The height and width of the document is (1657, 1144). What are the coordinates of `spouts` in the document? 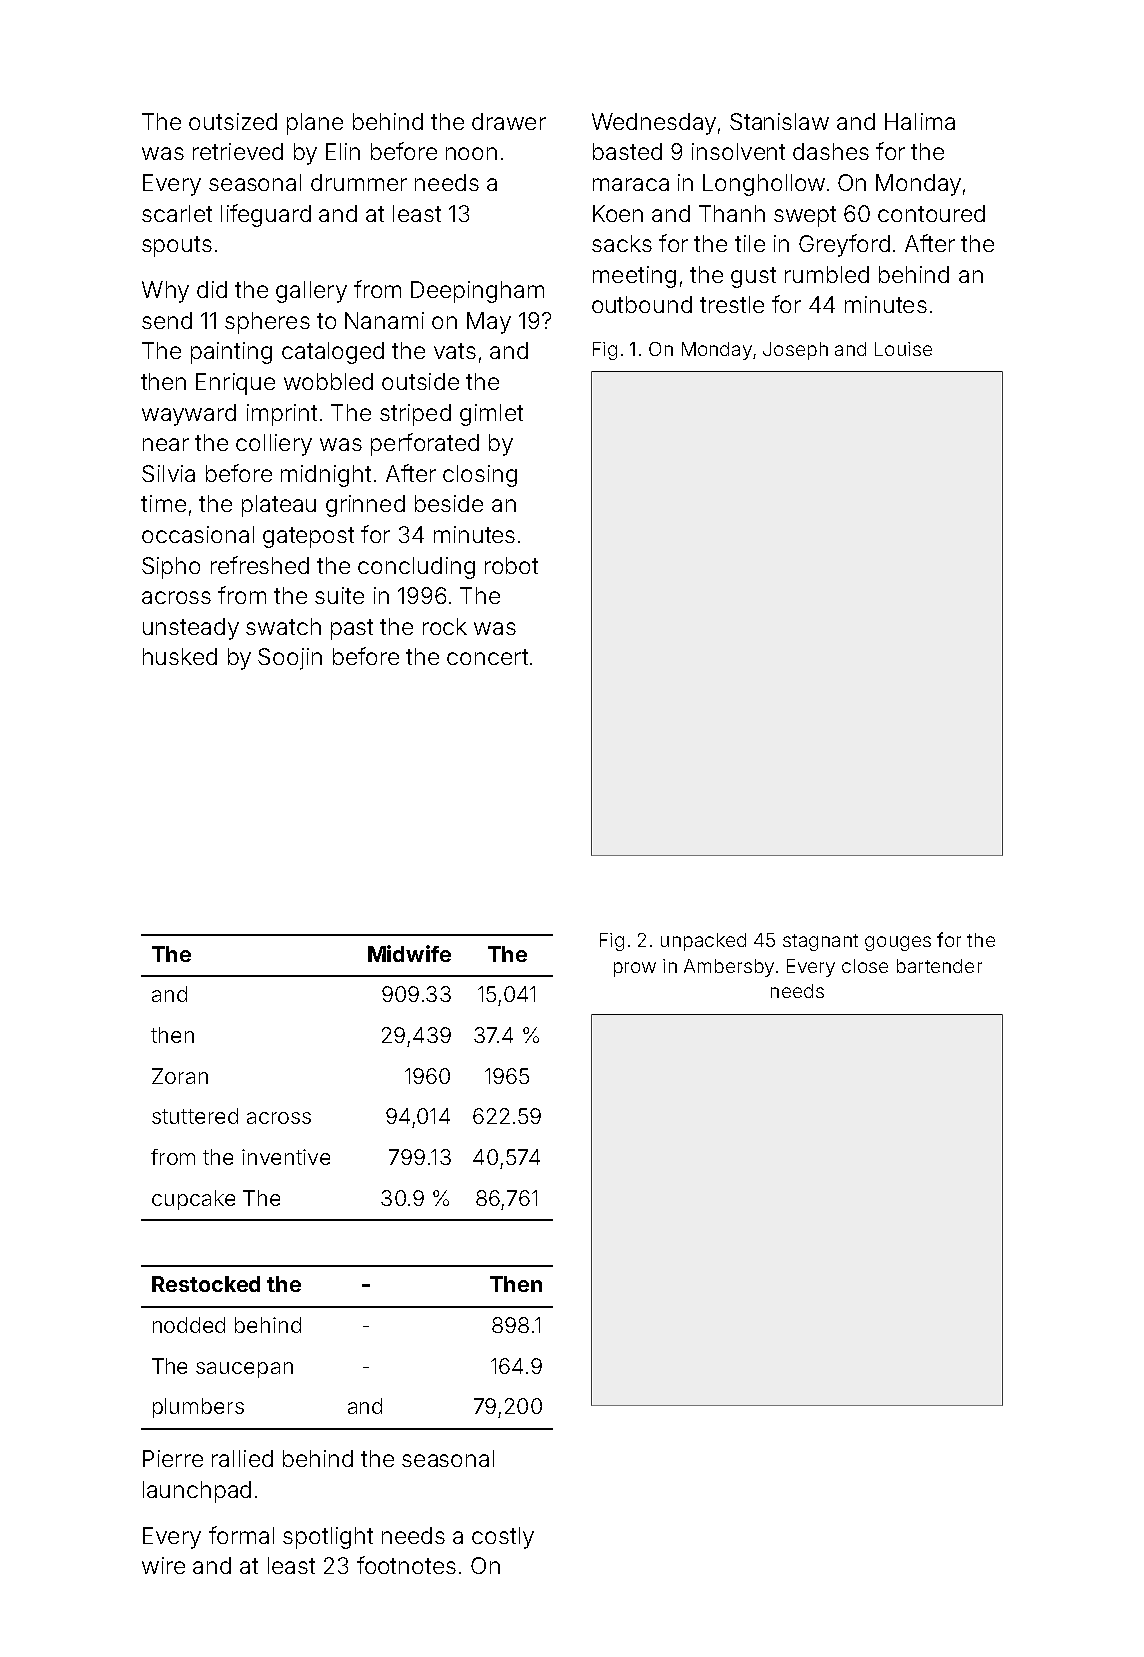 It's located at (177, 246).
